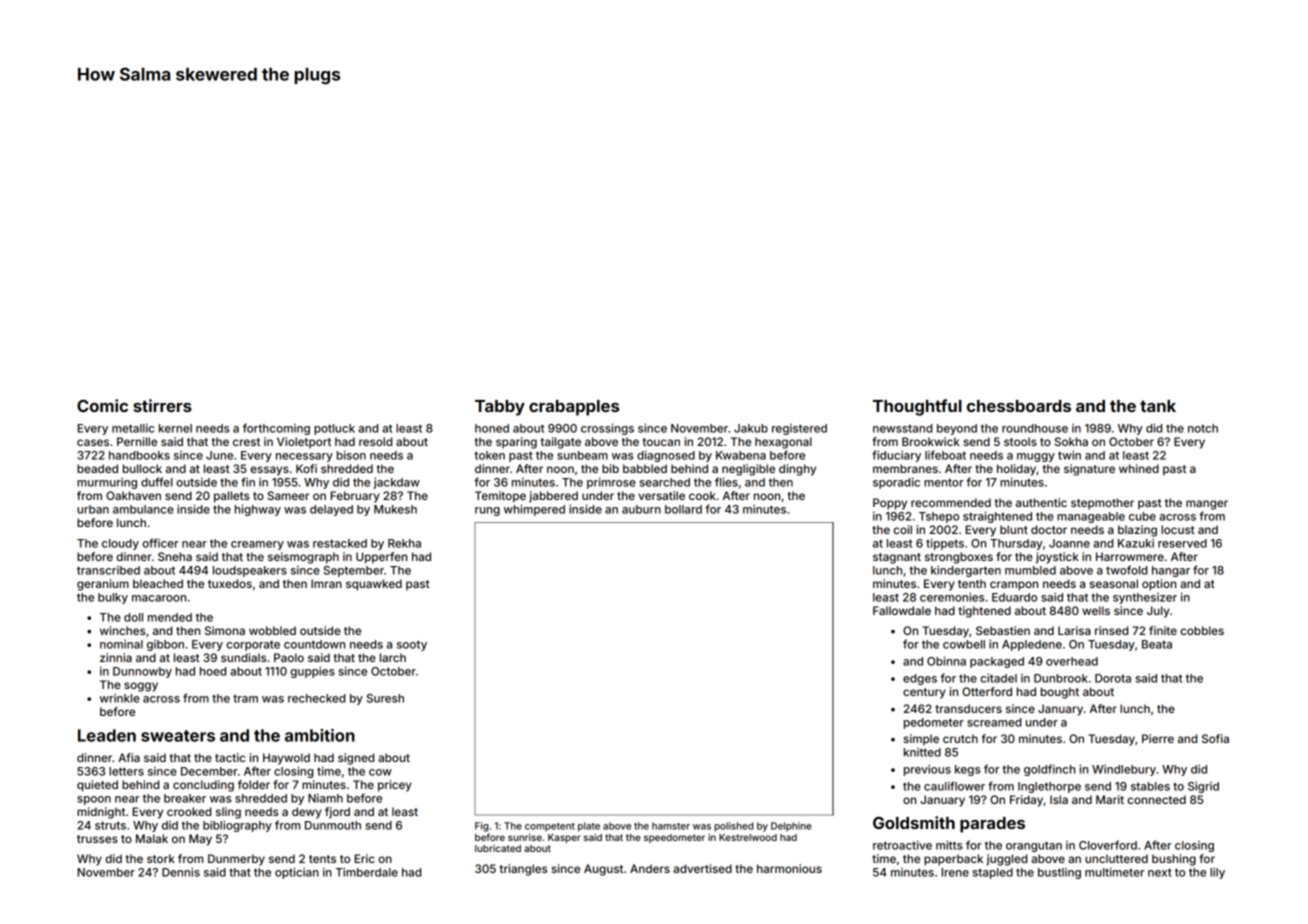 This page has height=924, width=1308. I want to click on Suresh, so click(385, 698).
